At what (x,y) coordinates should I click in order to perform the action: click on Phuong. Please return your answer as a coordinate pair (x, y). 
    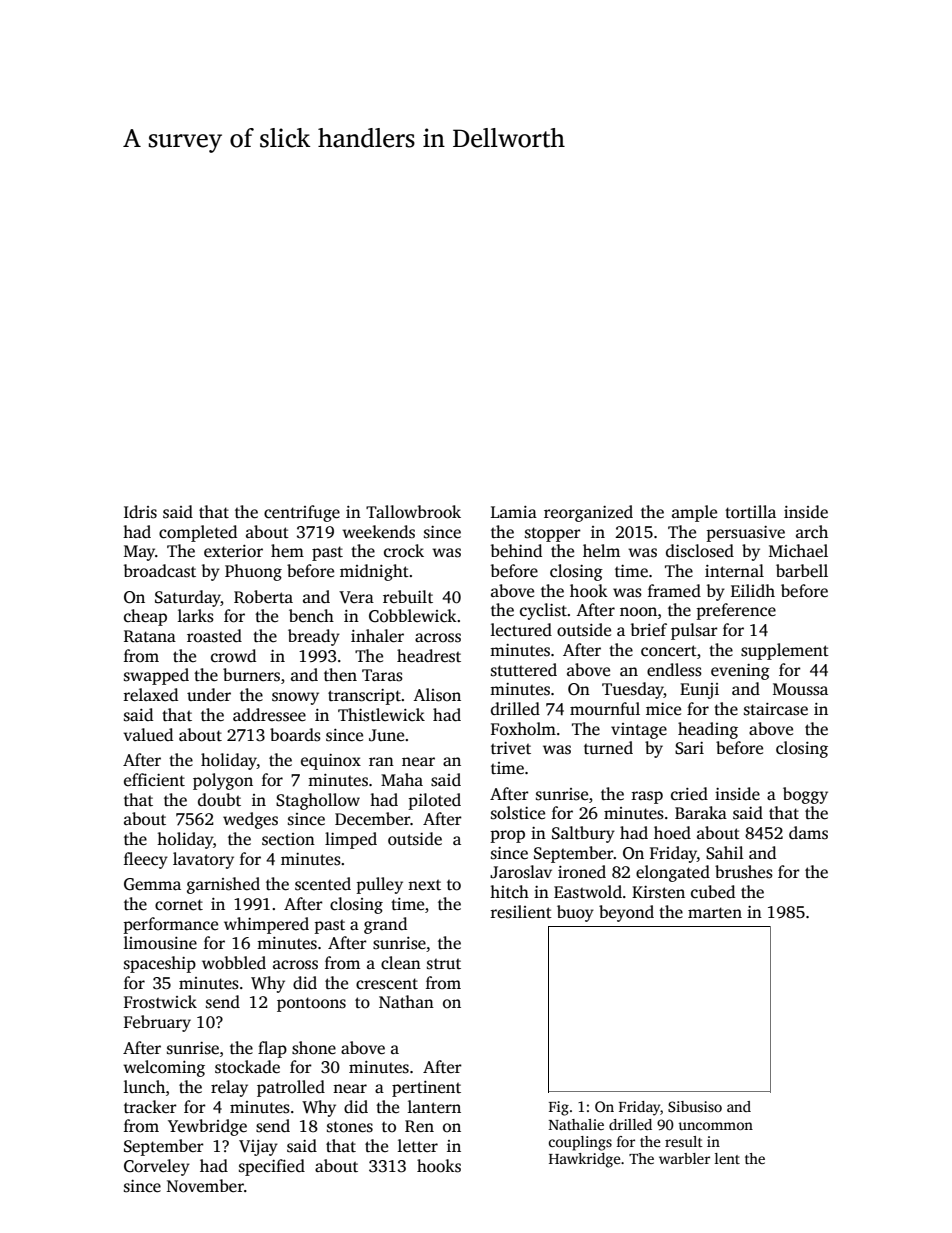
    Looking at the image, I should click on (253, 572).
